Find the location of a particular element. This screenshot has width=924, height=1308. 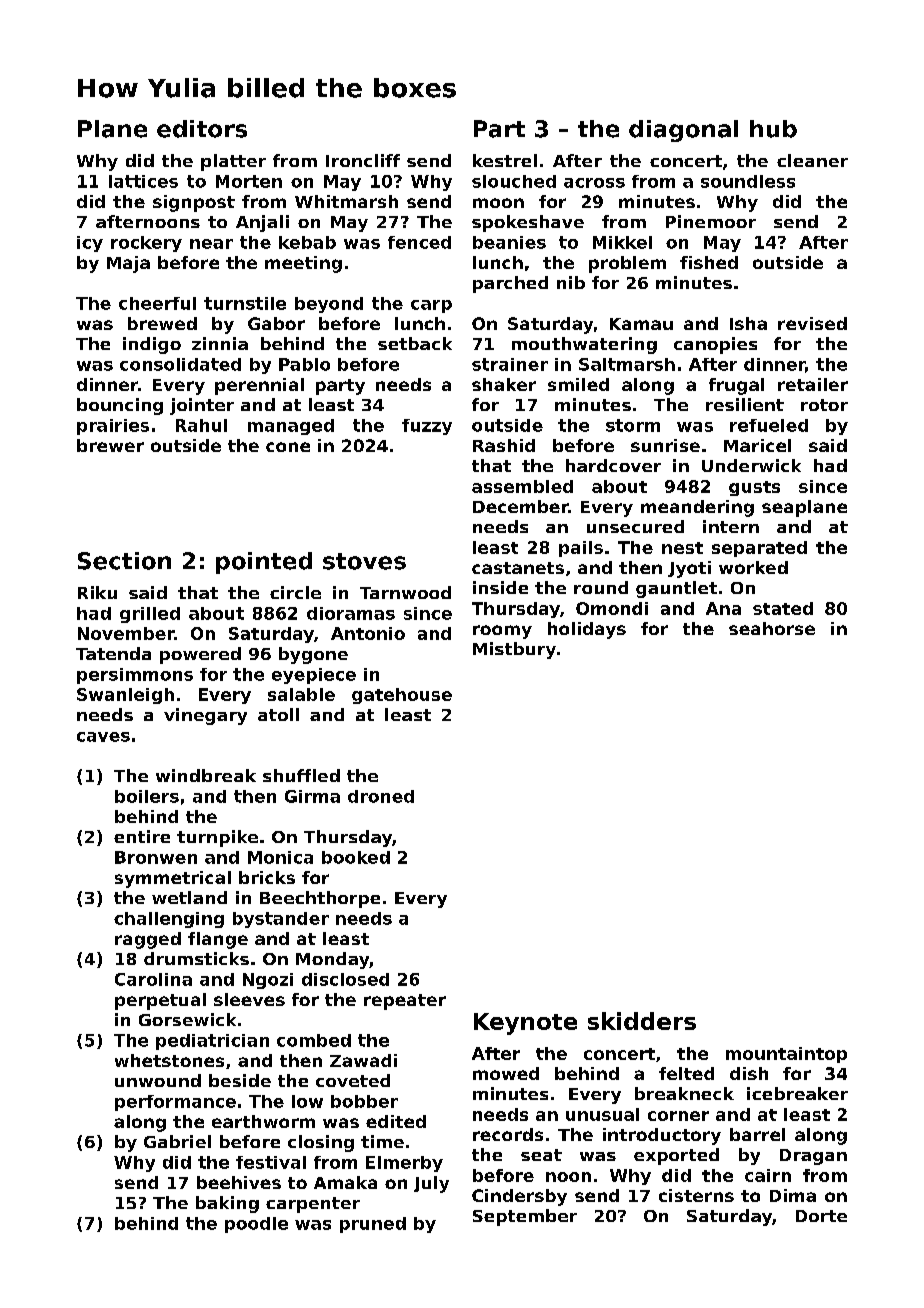

circle is located at coordinates (295, 592).
